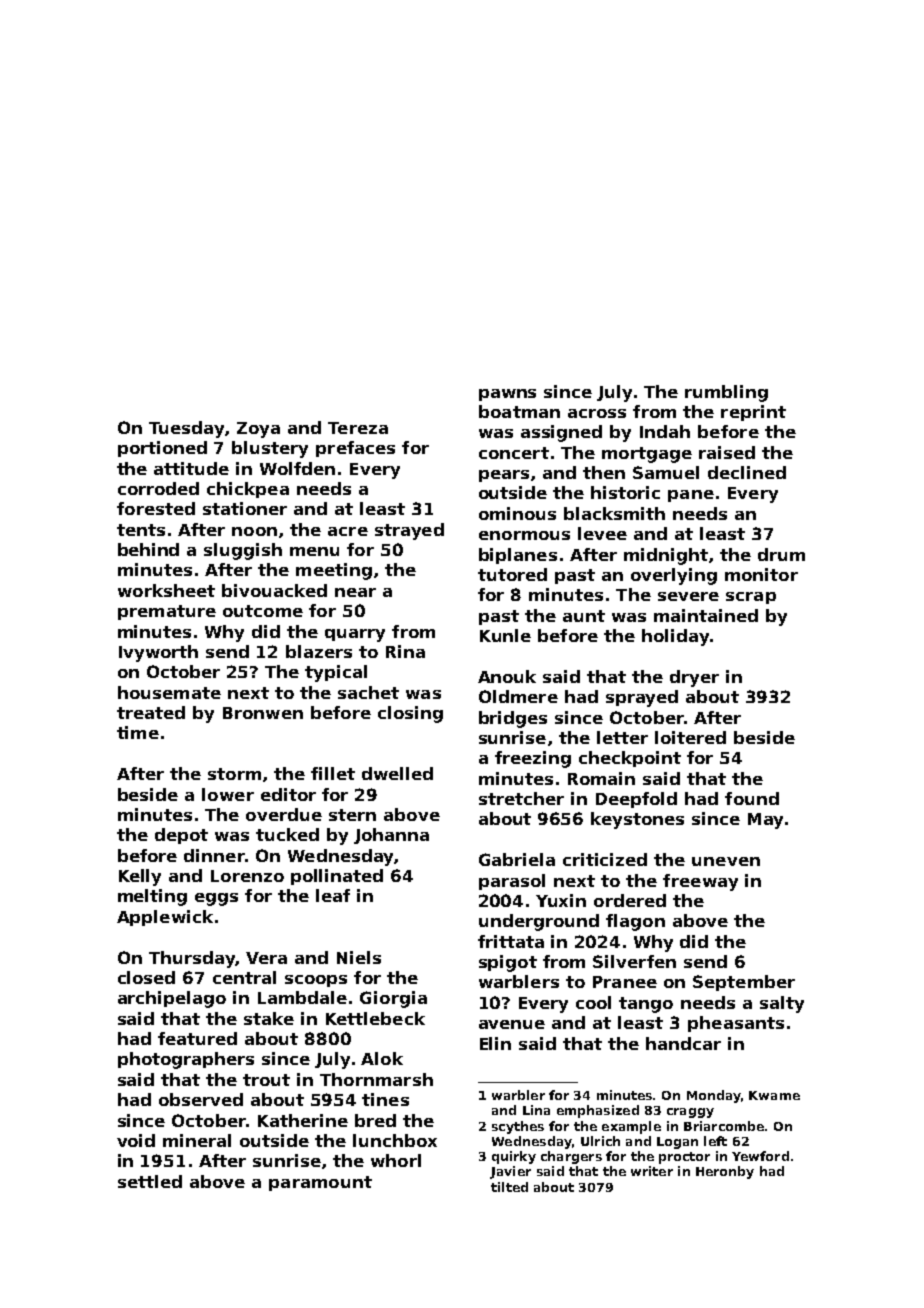  Describe the element at coordinates (166, 590) in the page. I see `worksheet` at that location.
